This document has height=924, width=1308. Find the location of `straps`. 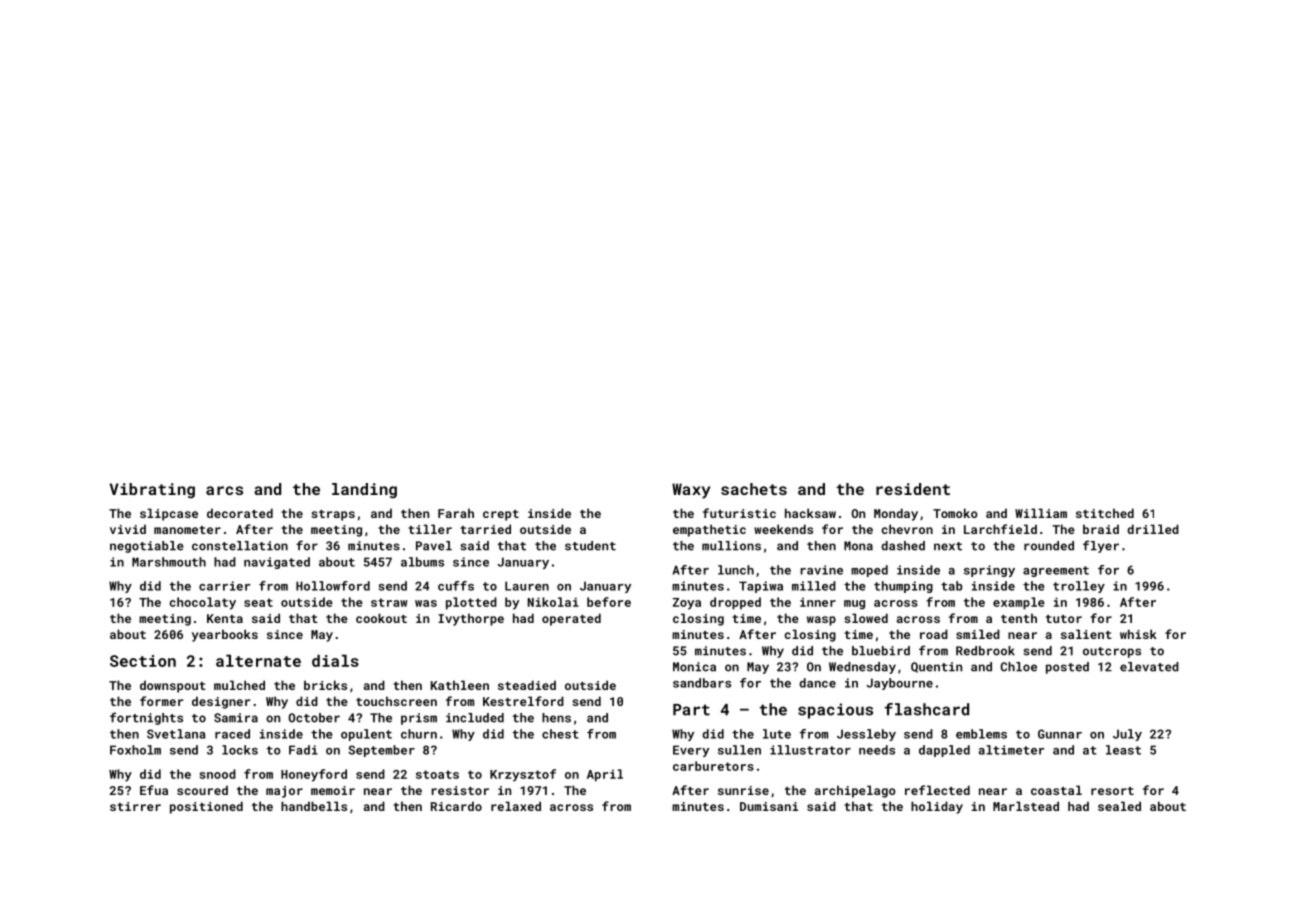

straps is located at coordinates (333, 515).
